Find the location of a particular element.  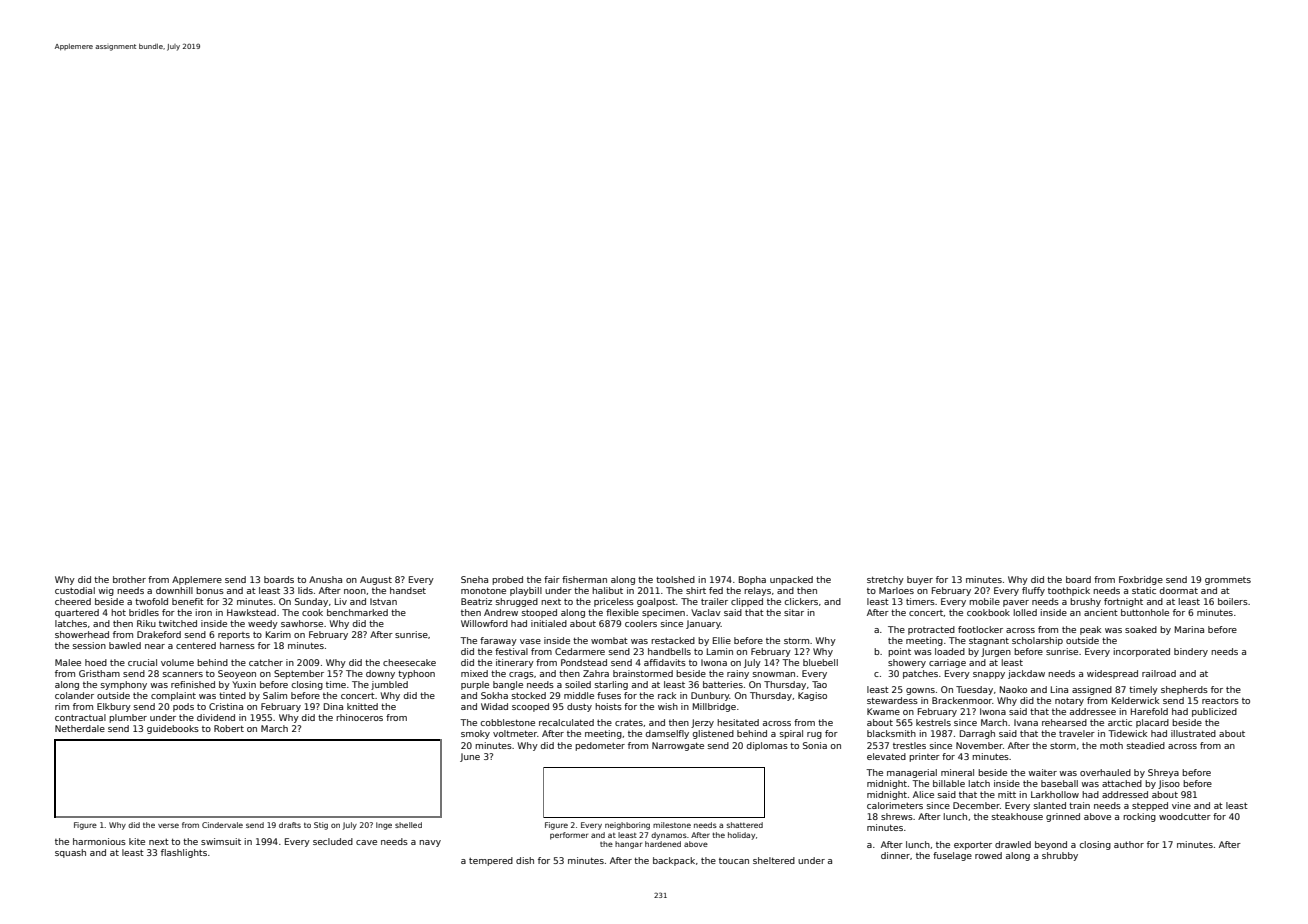

flashlights is located at coordinates (184, 853).
